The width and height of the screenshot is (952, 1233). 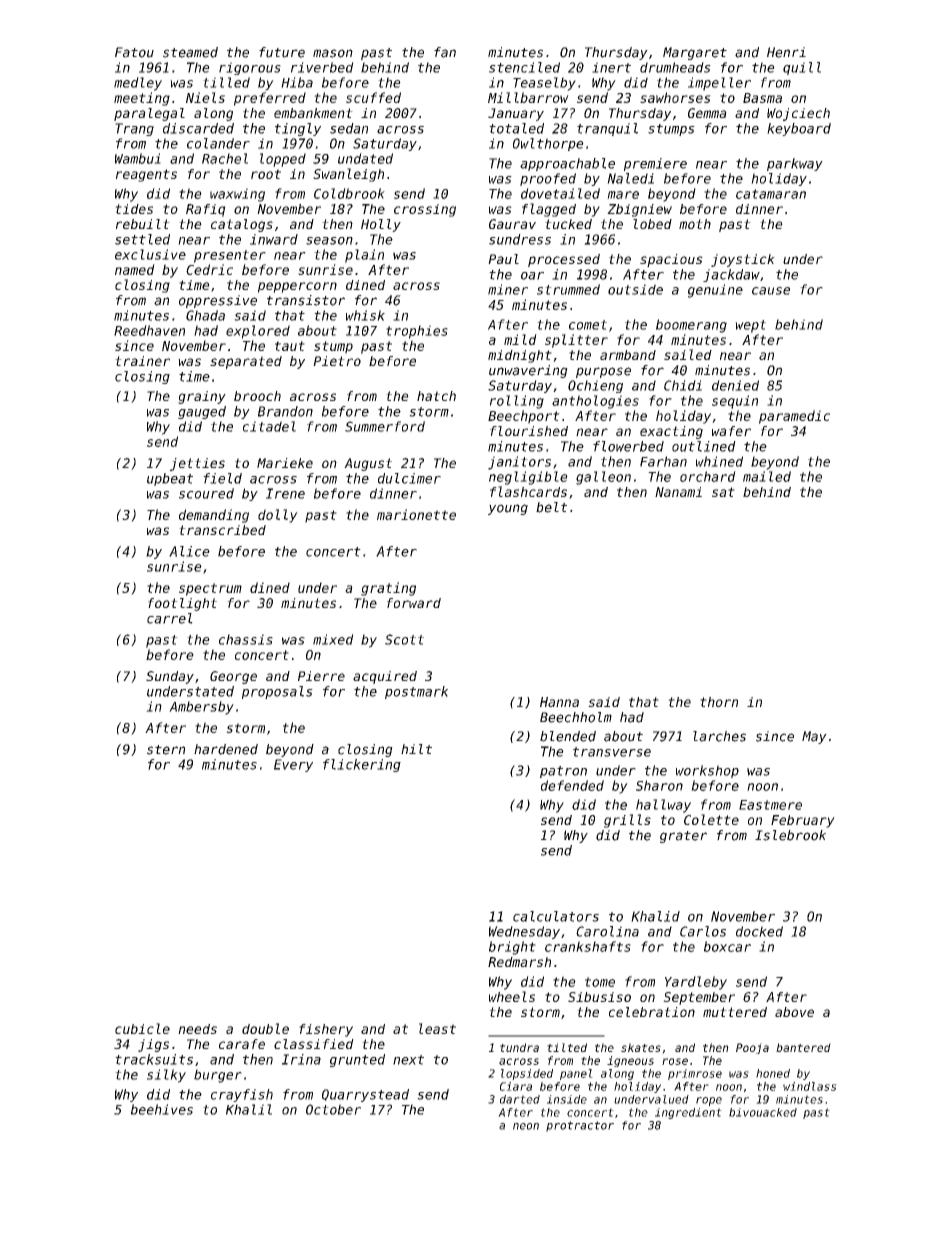 What do you see at coordinates (417, 332) in the screenshot?
I see `trophies` at bounding box center [417, 332].
